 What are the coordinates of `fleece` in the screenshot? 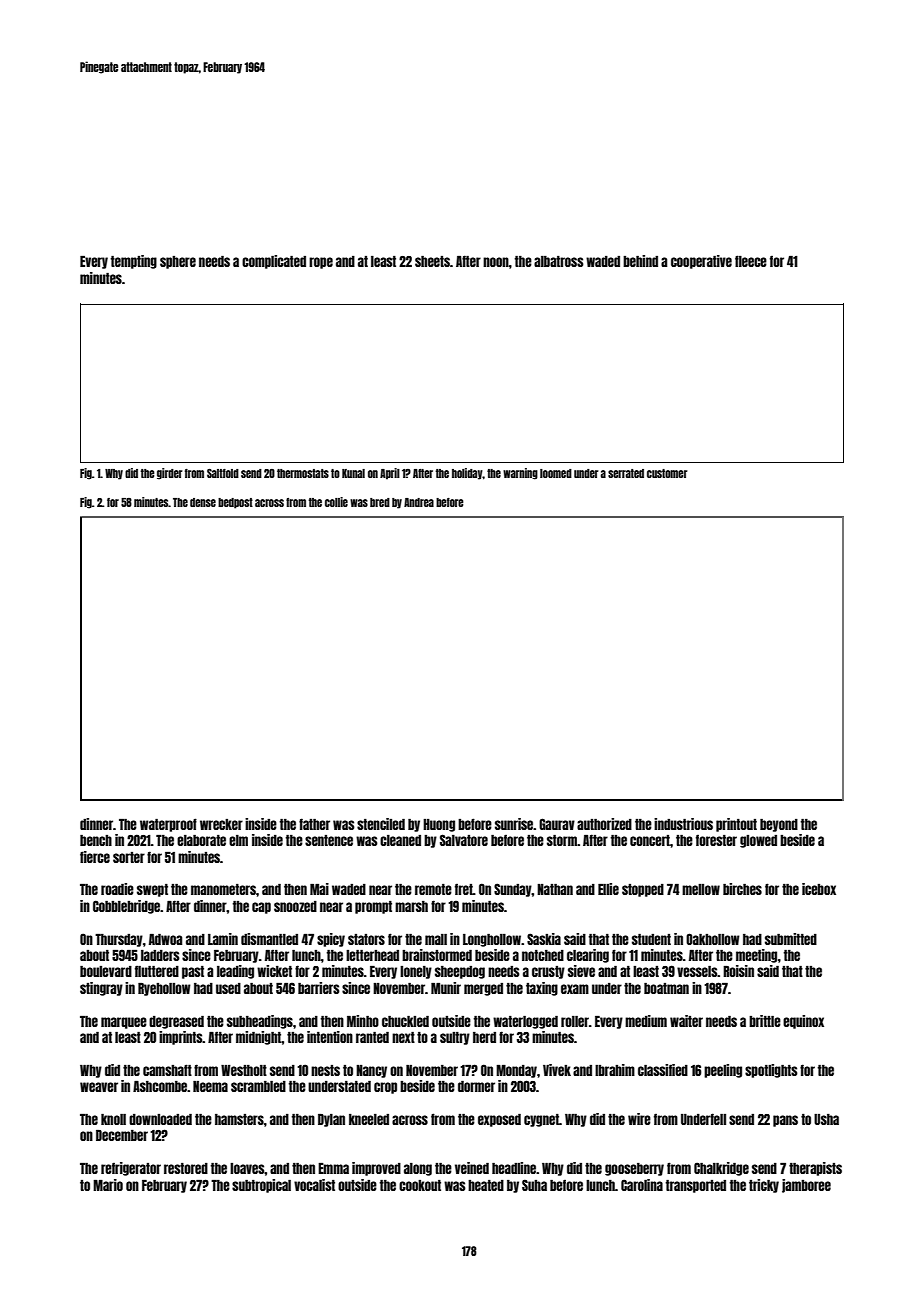 It's located at (751, 261).
